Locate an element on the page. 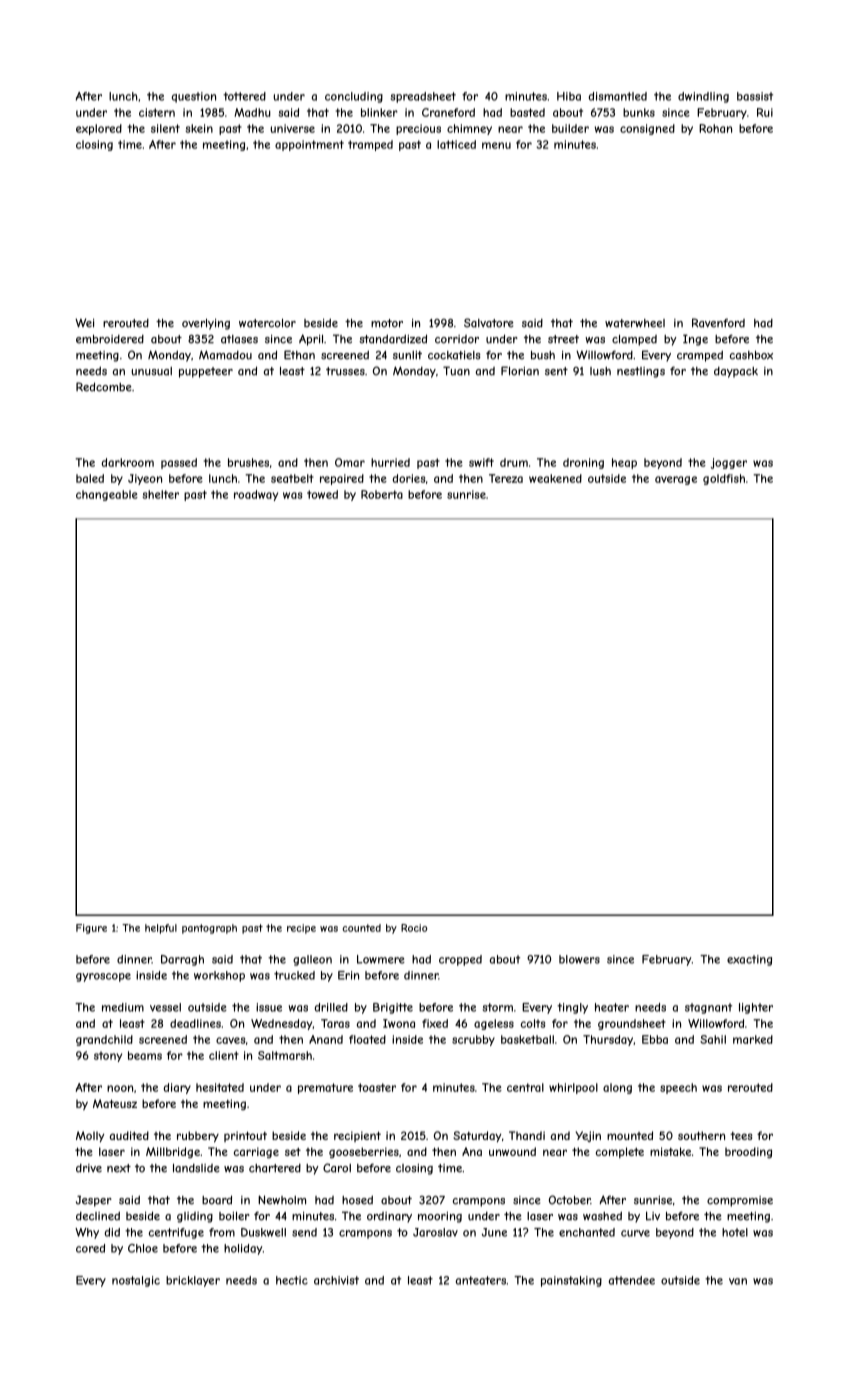 The image size is (849, 1400). exacting is located at coordinates (749, 960).
